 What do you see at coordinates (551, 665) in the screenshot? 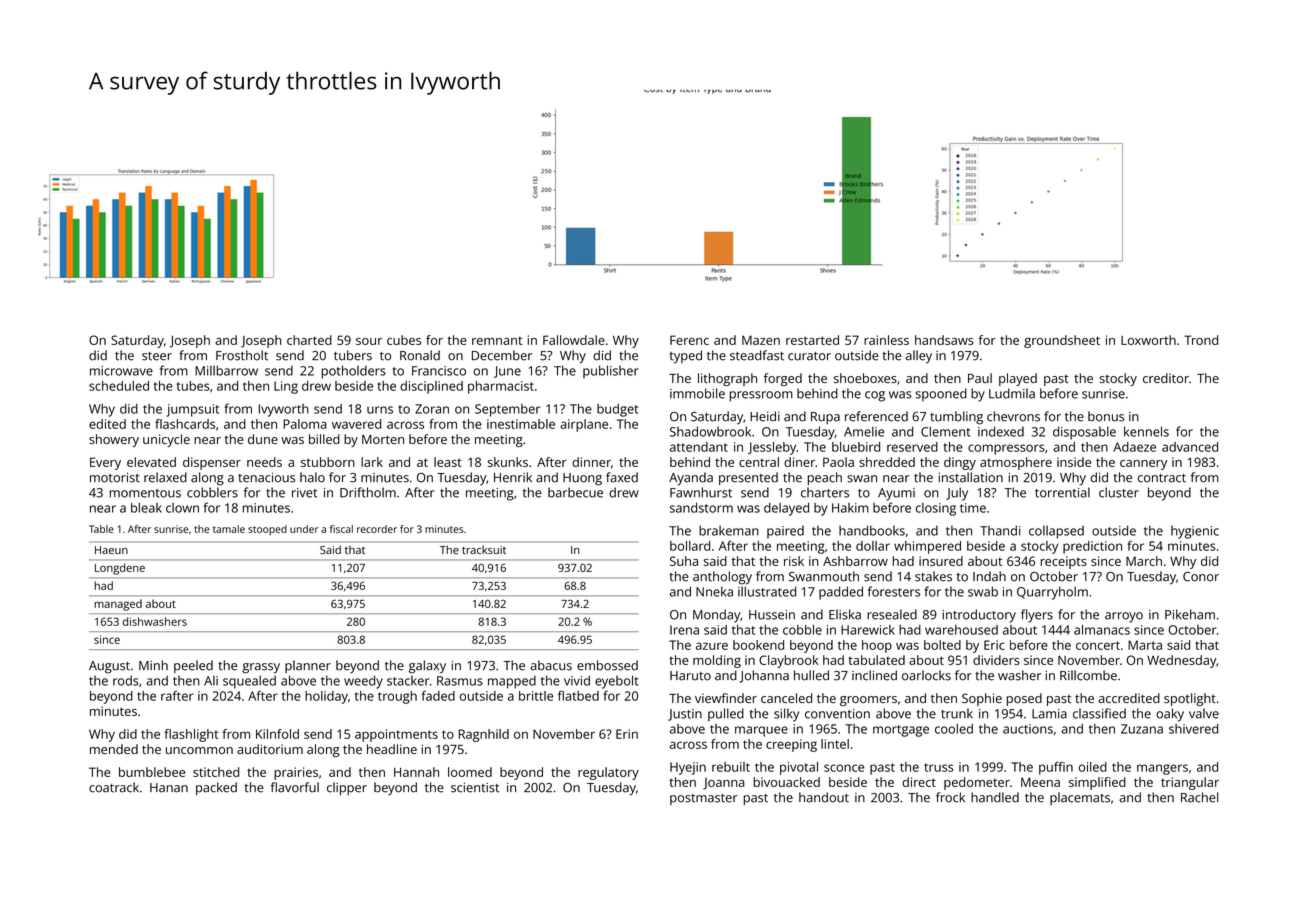
I see `abacus` at bounding box center [551, 665].
